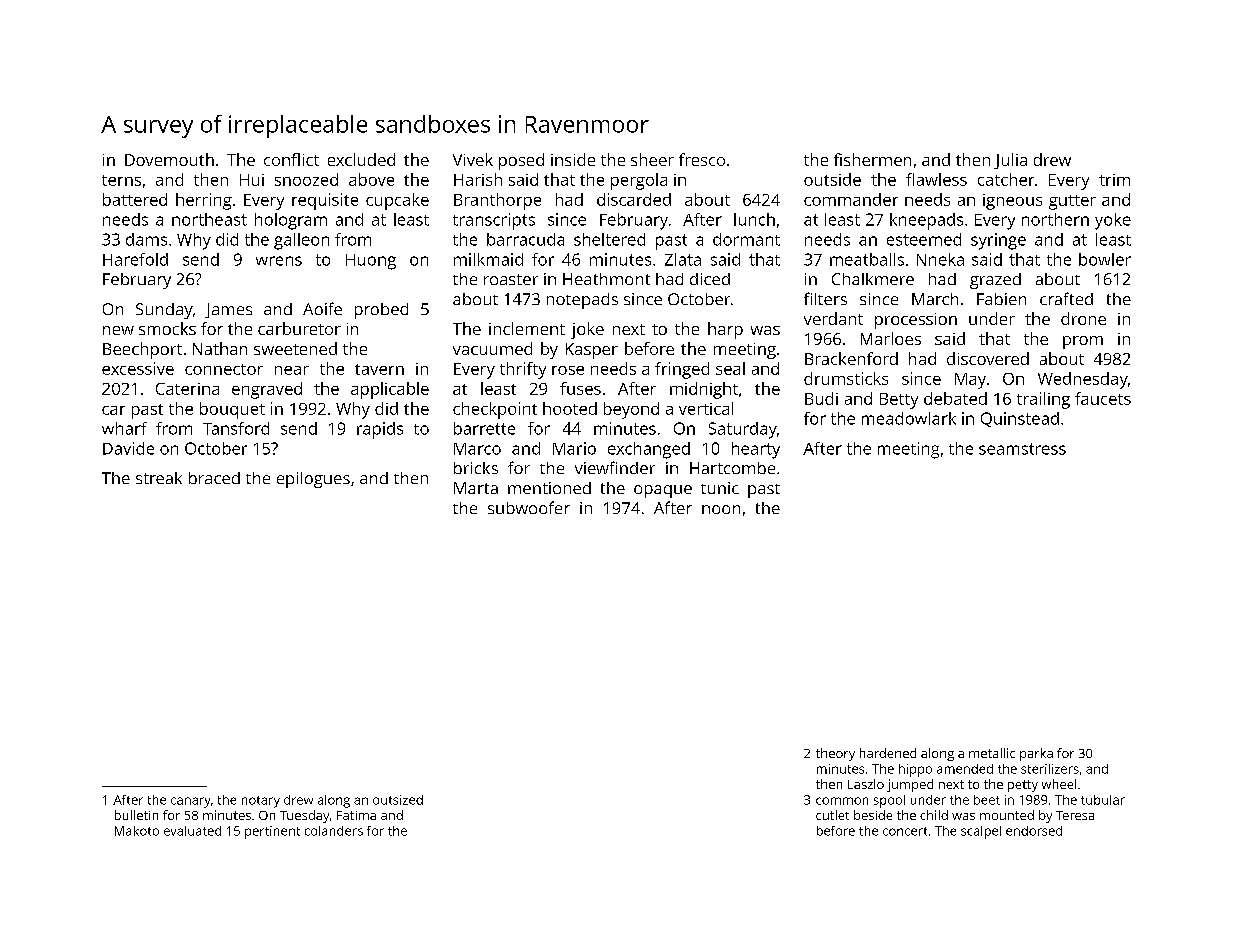 The width and height of the page is (1233, 952). What do you see at coordinates (220, 348) in the page?
I see `Nathan` at bounding box center [220, 348].
